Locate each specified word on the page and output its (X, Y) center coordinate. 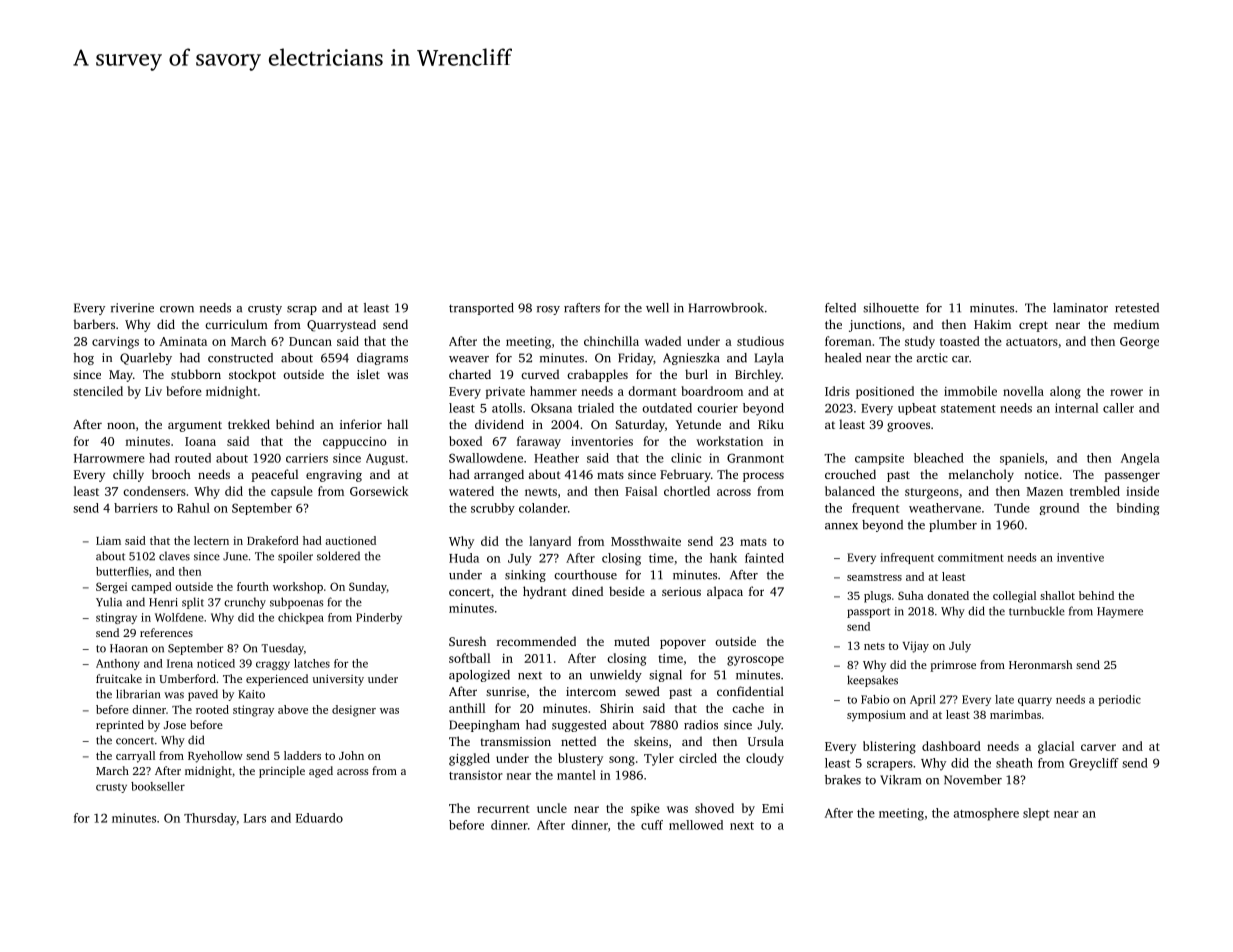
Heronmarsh (1040, 664)
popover (683, 644)
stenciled (98, 391)
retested (1137, 308)
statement (968, 409)
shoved (714, 808)
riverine (132, 308)
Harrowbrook (726, 308)
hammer (553, 391)
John (351, 755)
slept (1036, 814)
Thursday (210, 819)
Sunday (368, 588)
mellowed (696, 825)
